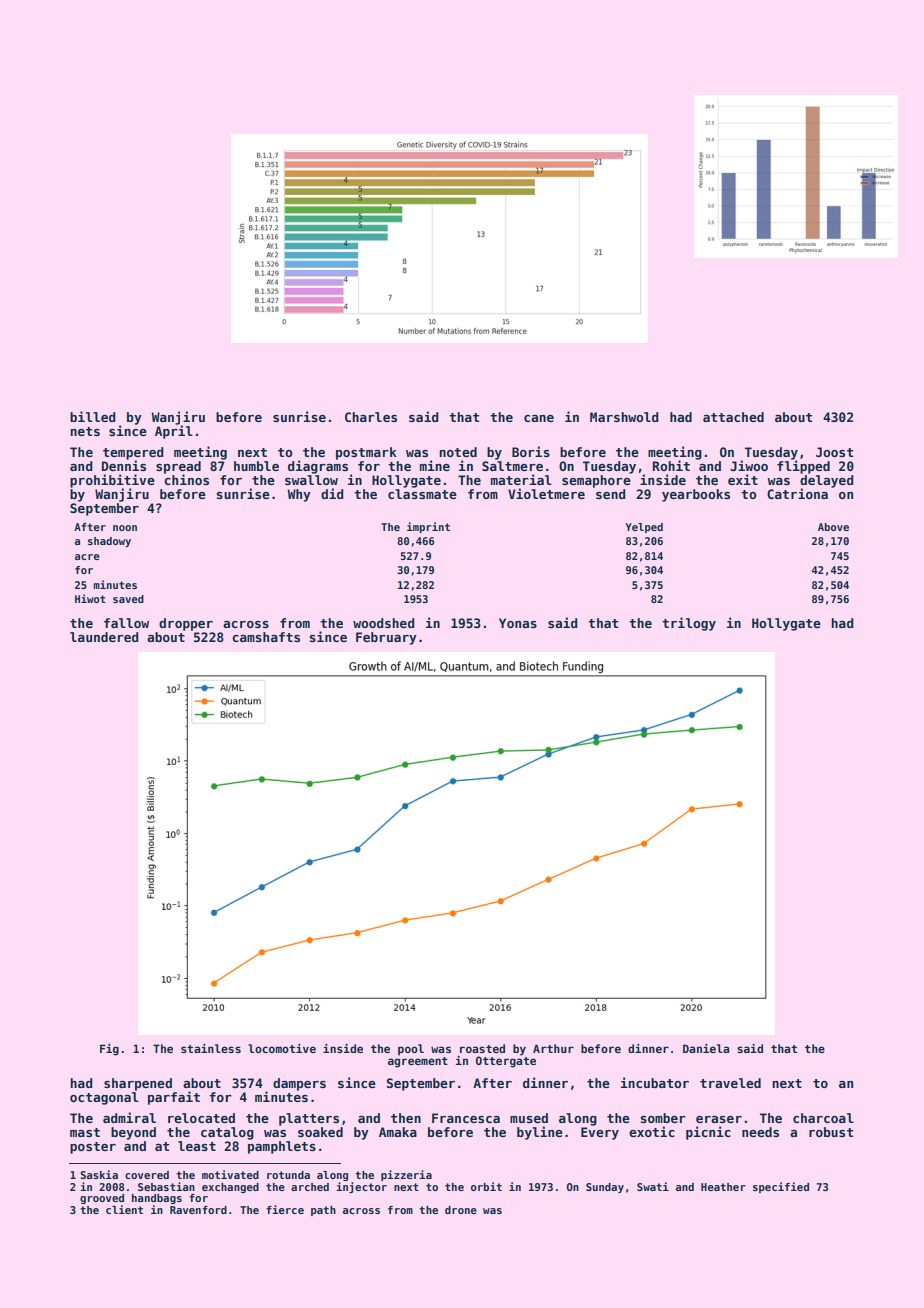 The width and height of the screenshot is (924, 1308). I want to click on soaked, so click(320, 1132).
